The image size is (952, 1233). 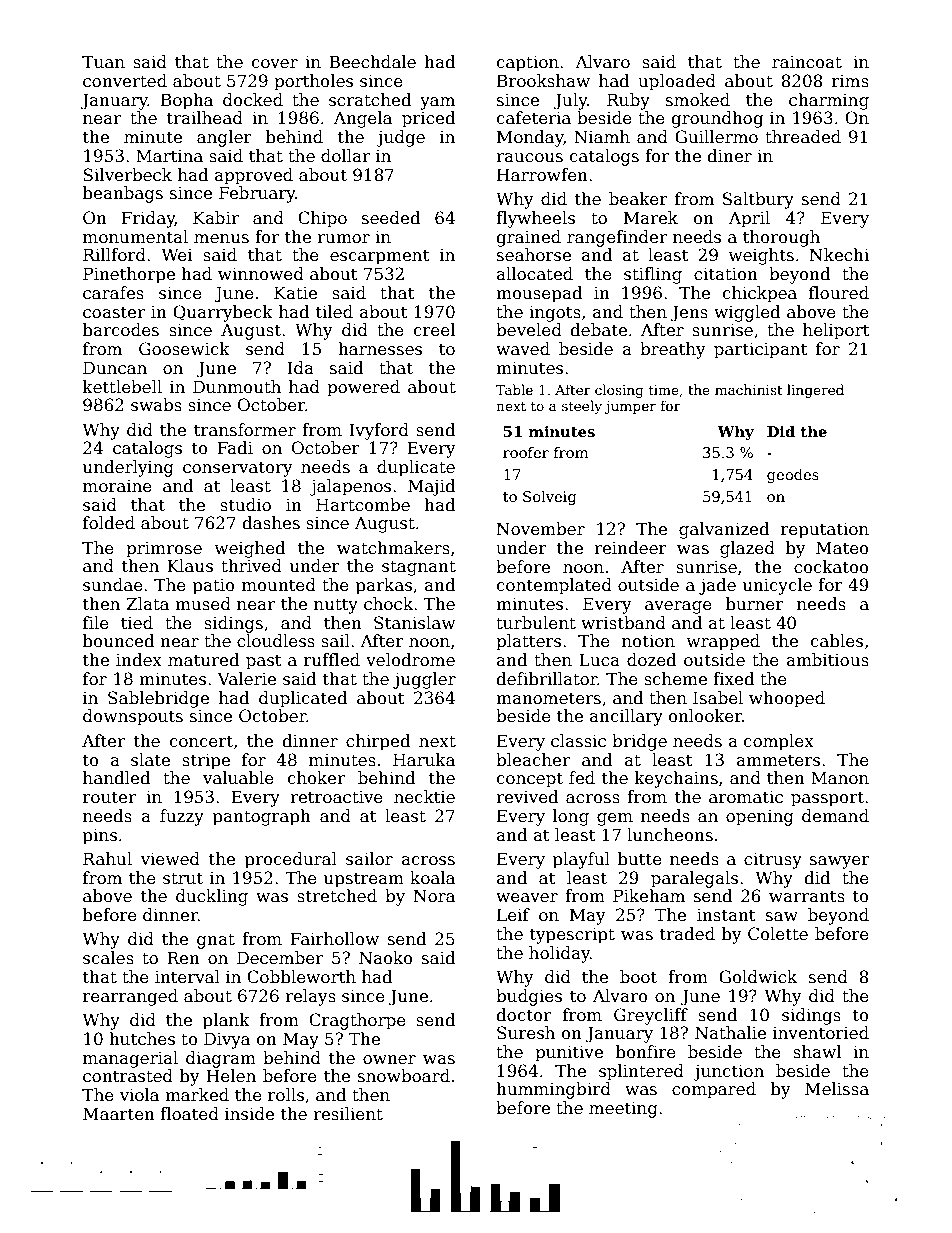 What do you see at coordinates (128, 1076) in the page?
I see `contrasted` at bounding box center [128, 1076].
